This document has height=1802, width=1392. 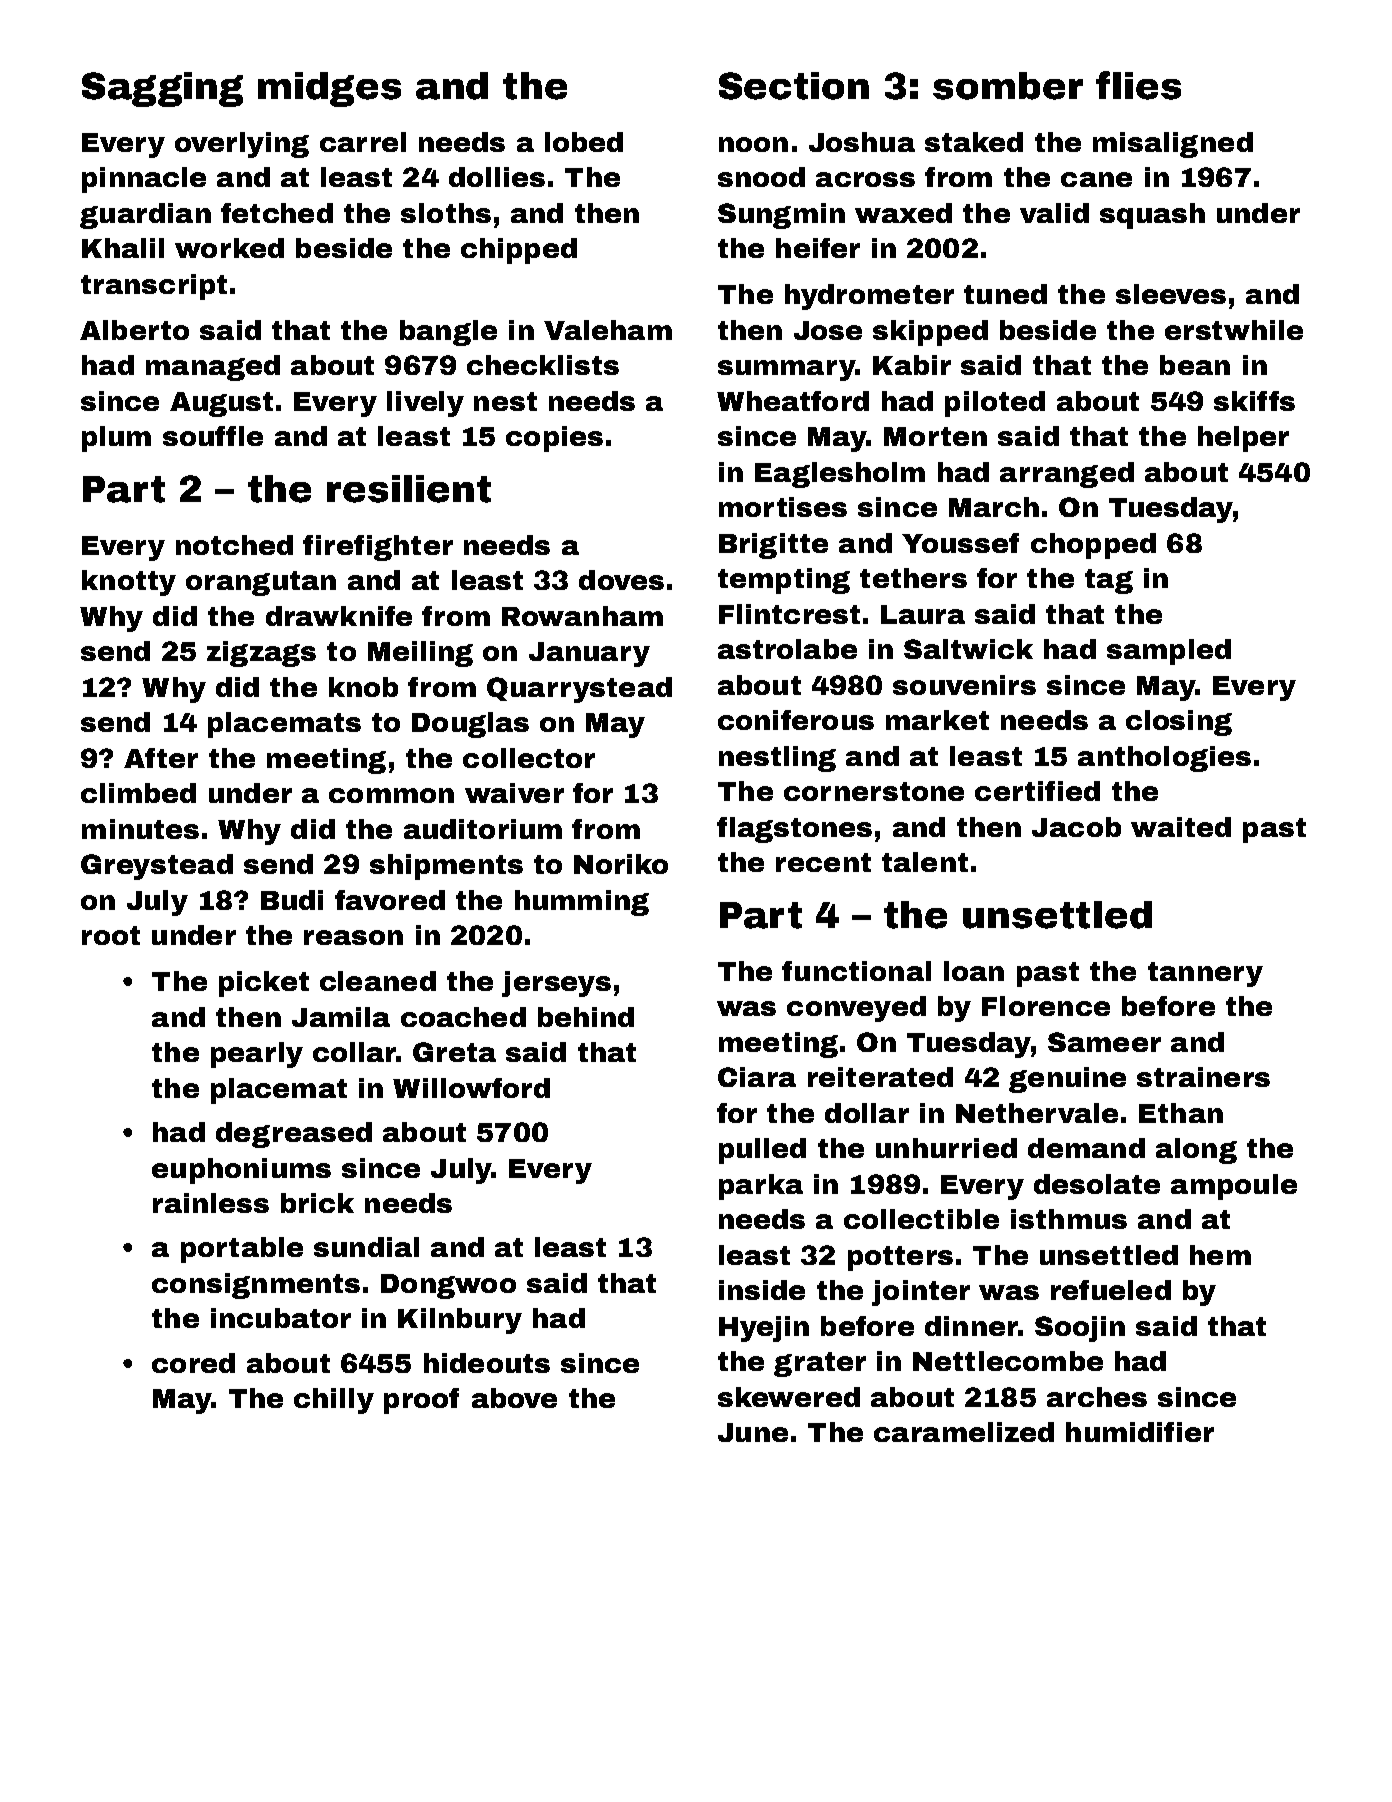 I want to click on common, so click(x=391, y=795).
